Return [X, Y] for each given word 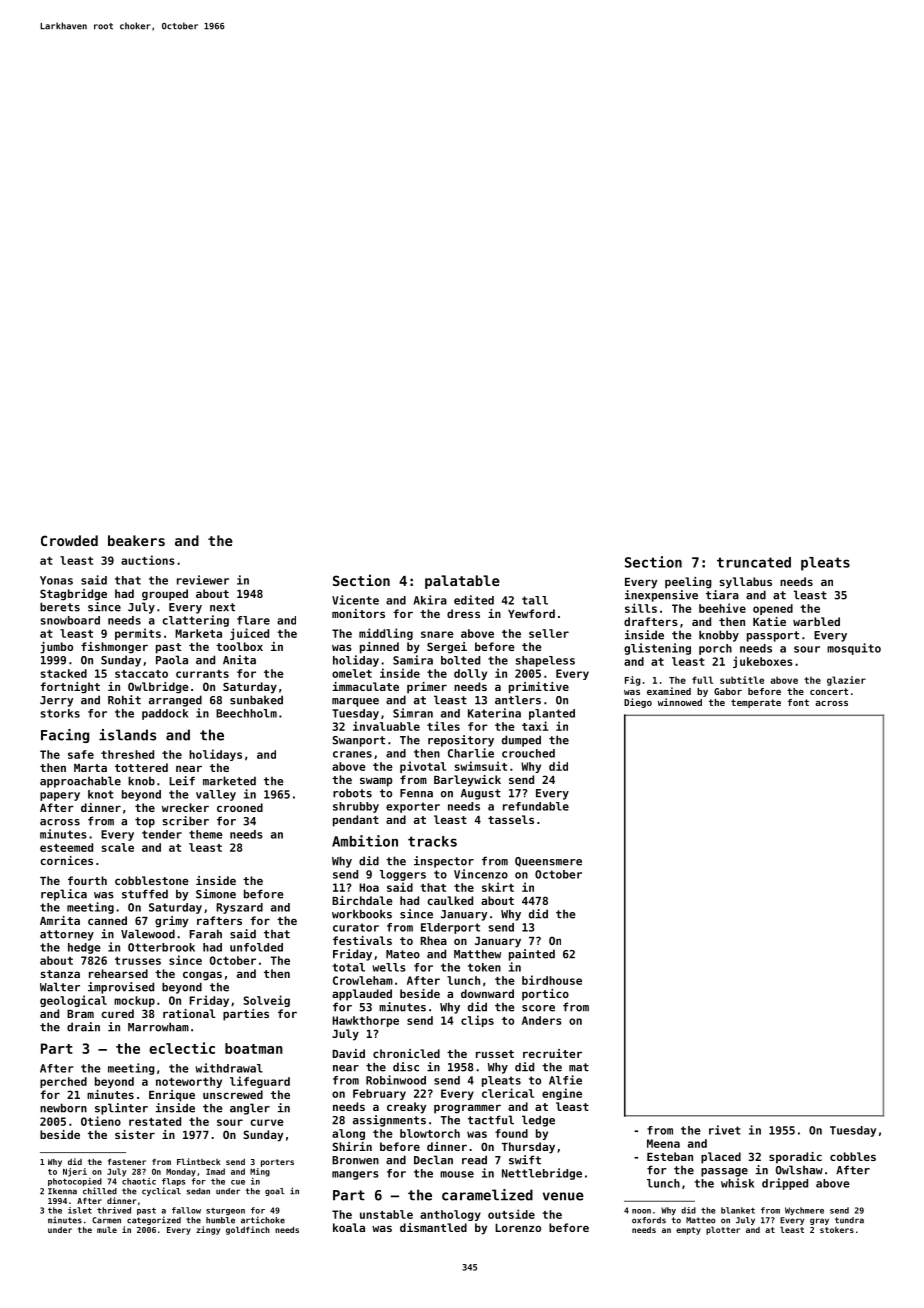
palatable [462, 582]
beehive [722, 608]
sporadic [795, 1158]
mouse [457, 1174]
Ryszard [239, 908]
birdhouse [552, 980]
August [481, 794]
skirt [498, 887]
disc [406, 1067]
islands [127, 735]
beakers [136, 540]
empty [688, 1231]
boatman [254, 1048]
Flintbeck [198, 1161]
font [798, 702]
